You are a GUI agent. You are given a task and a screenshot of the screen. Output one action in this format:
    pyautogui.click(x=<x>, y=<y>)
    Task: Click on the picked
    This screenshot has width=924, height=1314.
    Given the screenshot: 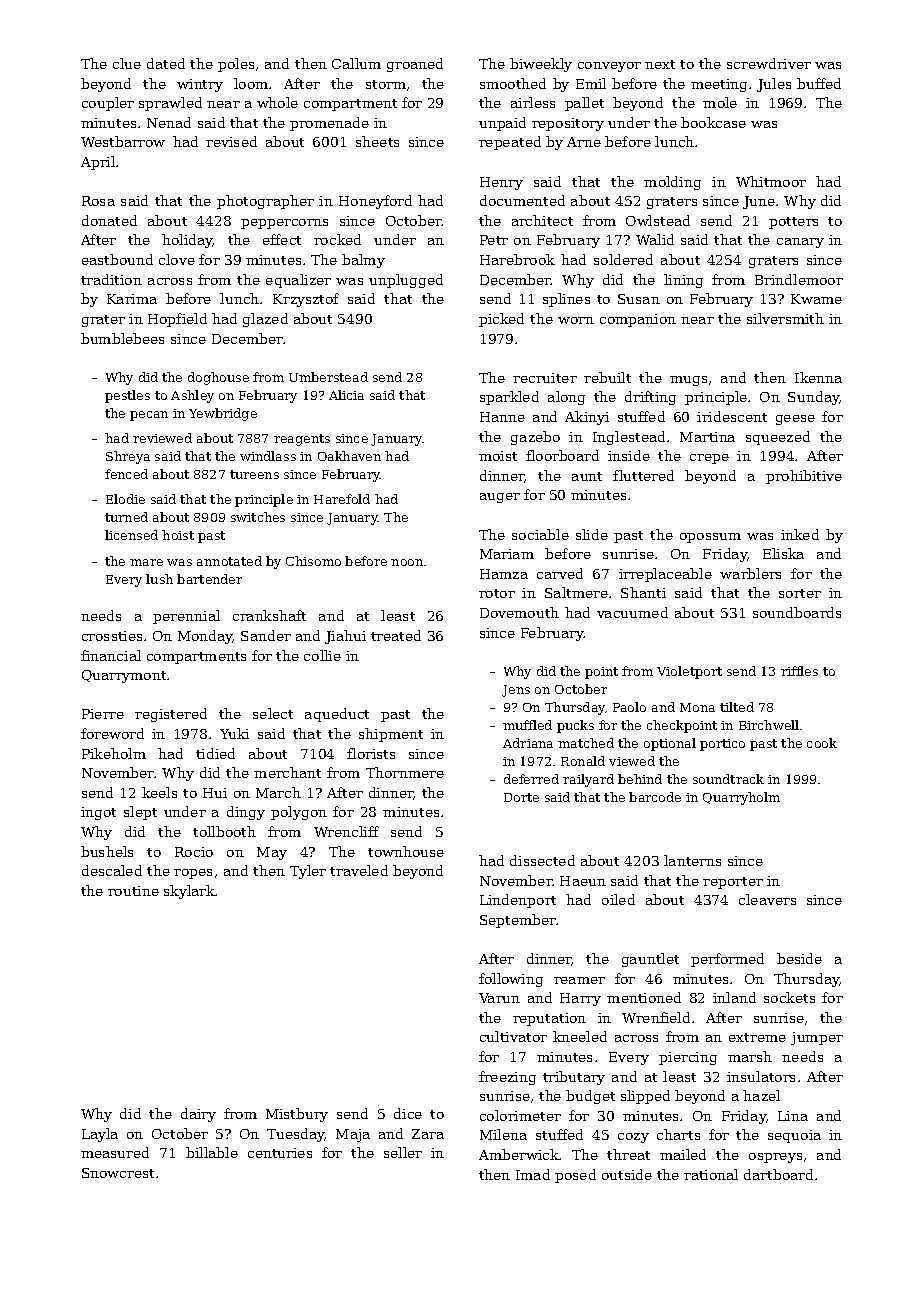 What is the action you would take?
    pyautogui.click(x=501, y=320)
